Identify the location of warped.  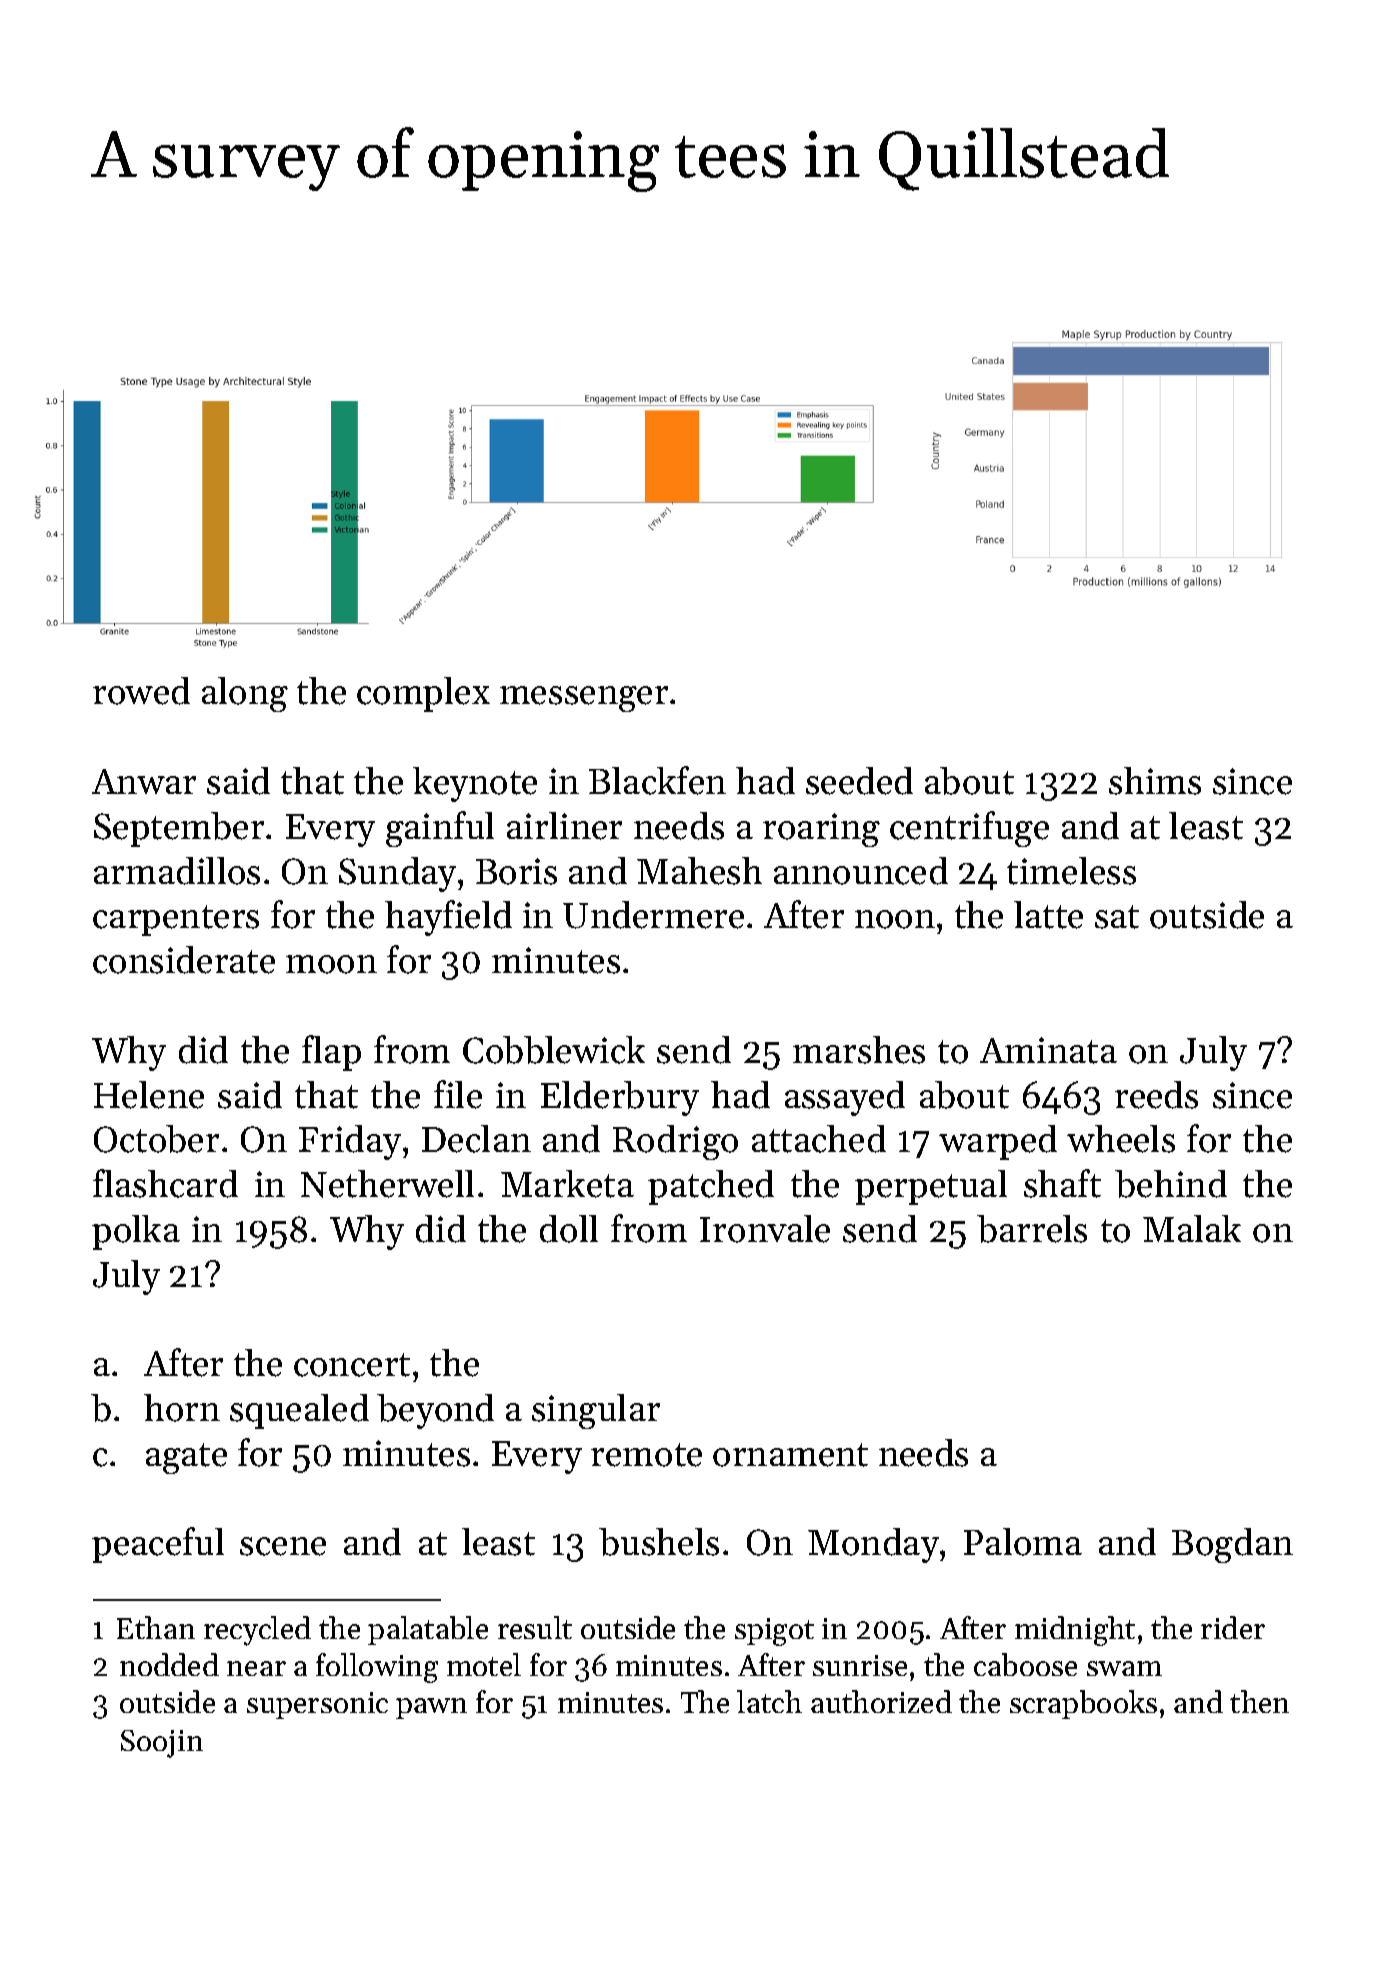
(998, 1142).
